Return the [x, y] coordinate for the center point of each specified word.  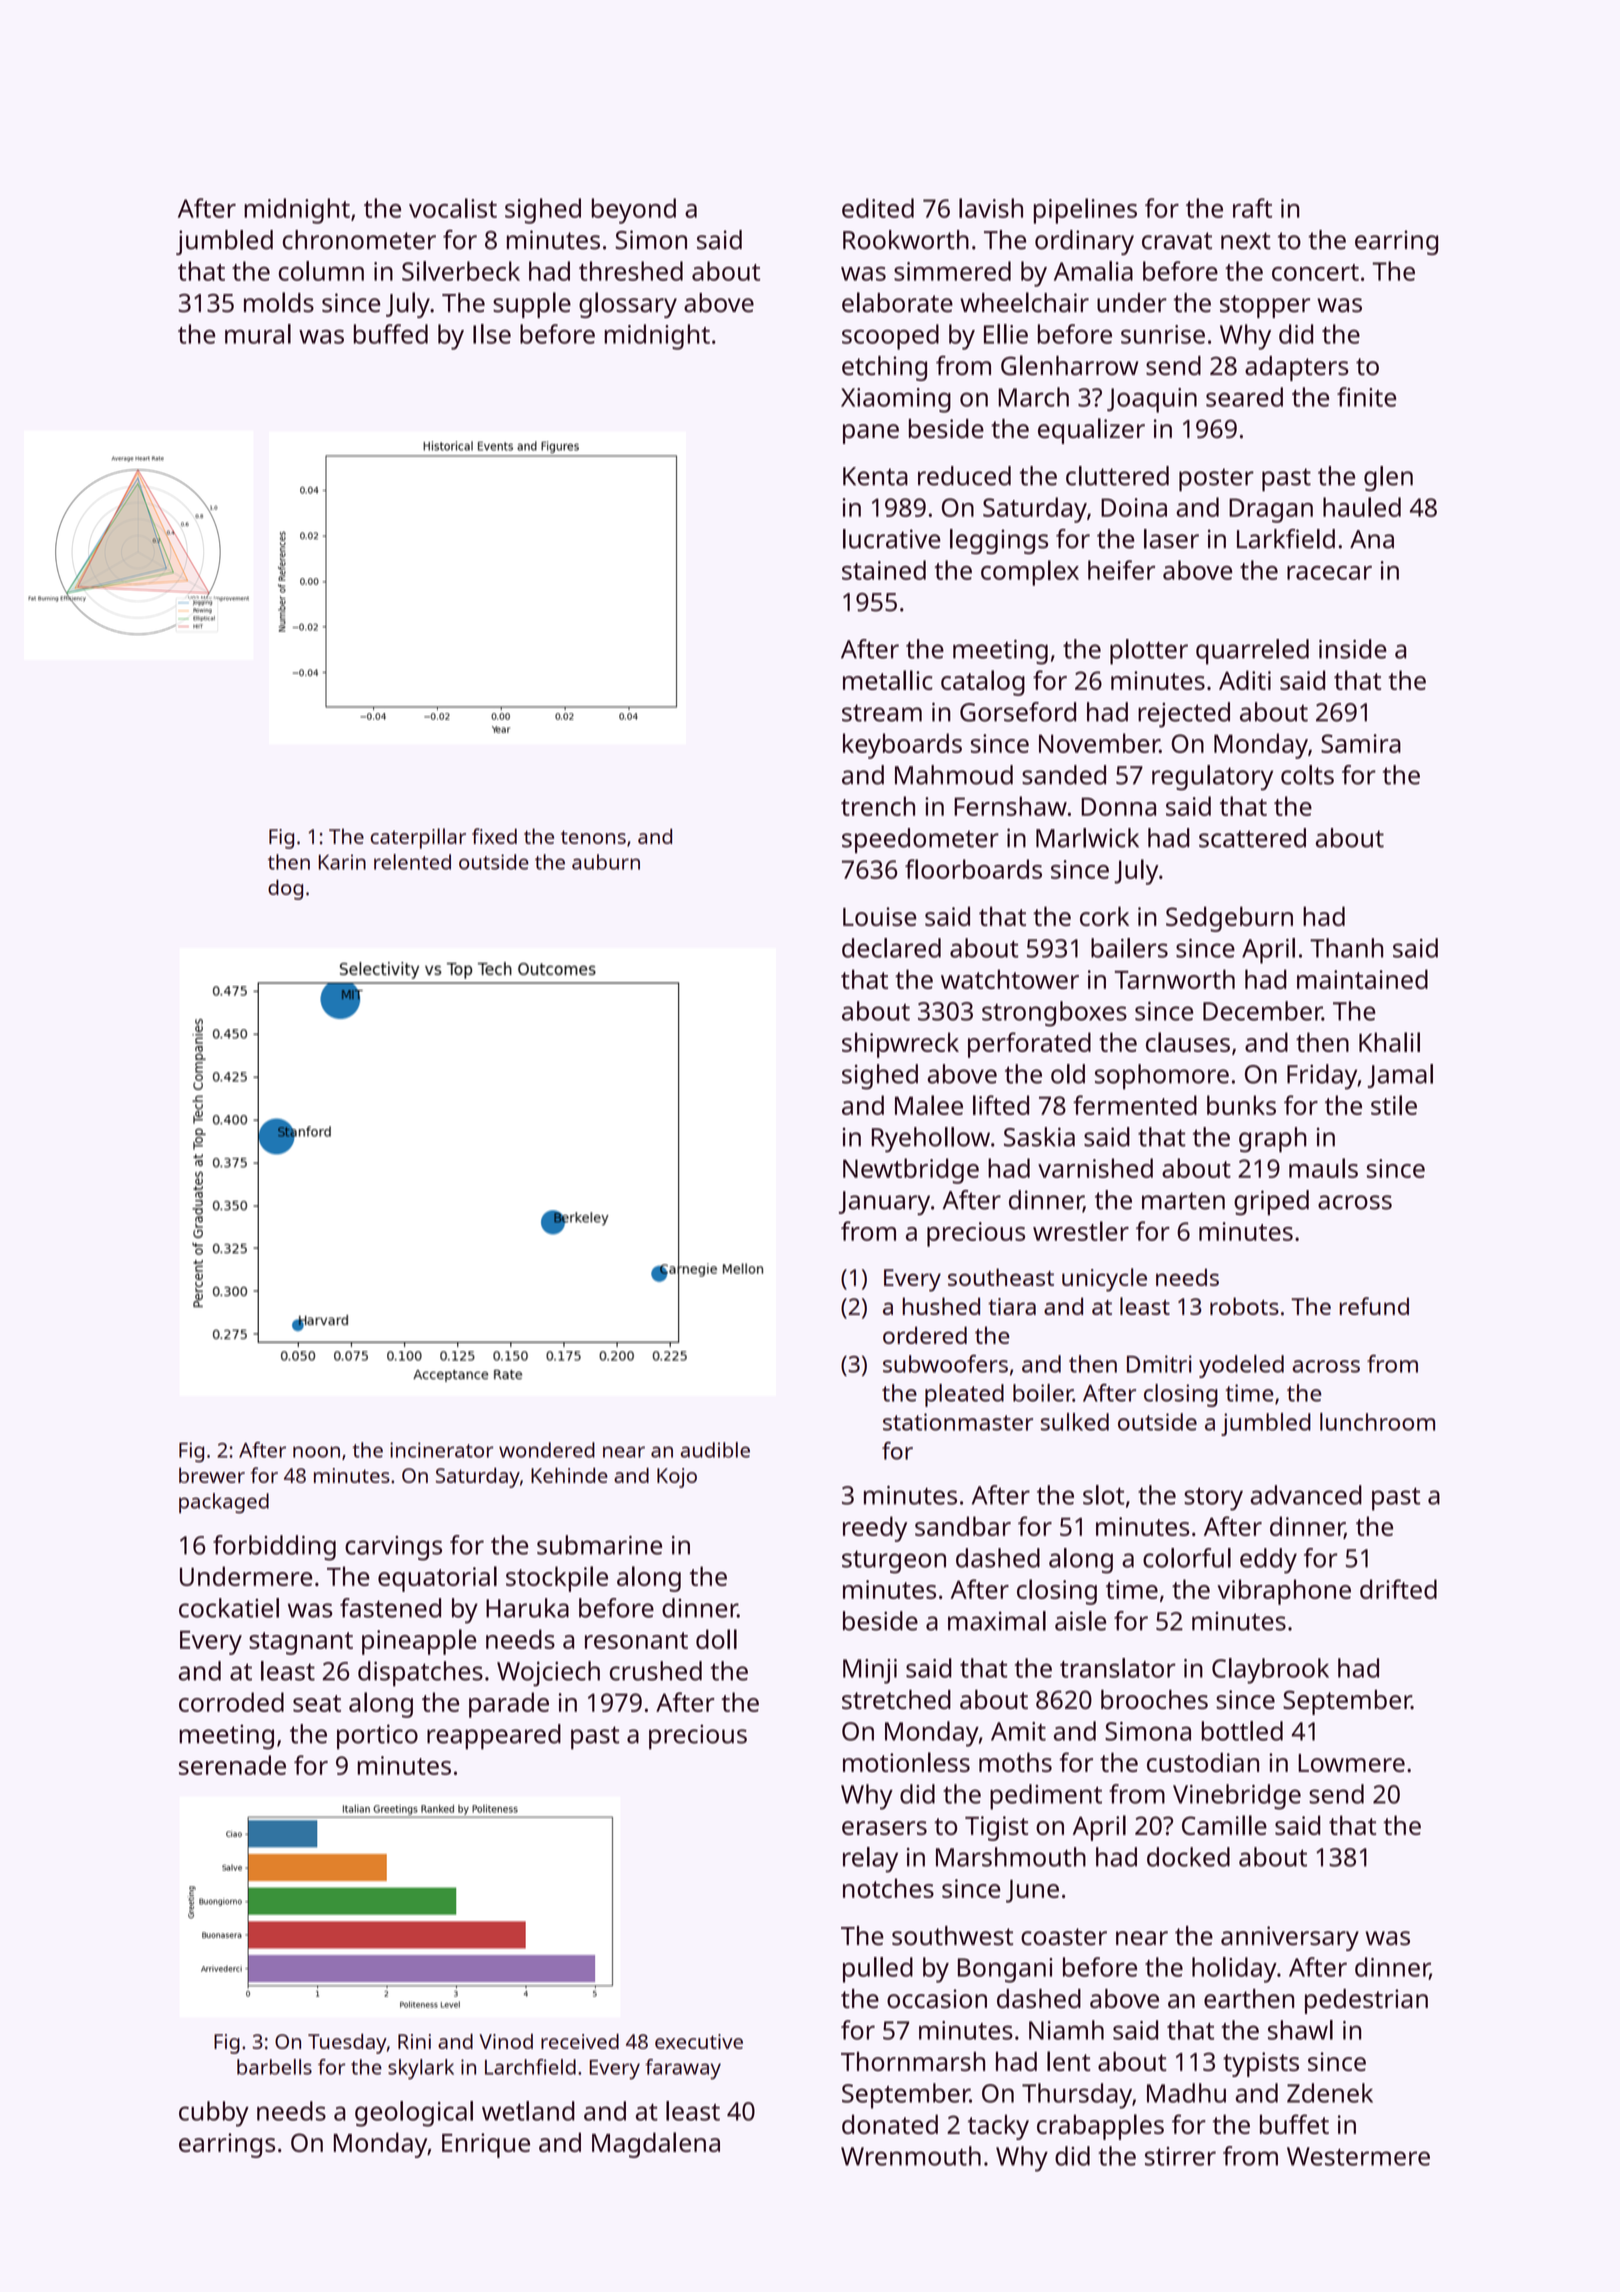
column [321, 271]
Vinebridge [1237, 1797]
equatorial [437, 1579]
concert [1315, 272]
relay [870, 1860]
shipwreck [900, 1045]
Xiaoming [896, 400]
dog [285, 889]
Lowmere [1351, 1763]
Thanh [1346, 948]
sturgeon [894, 1562]
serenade [232, 1765]
